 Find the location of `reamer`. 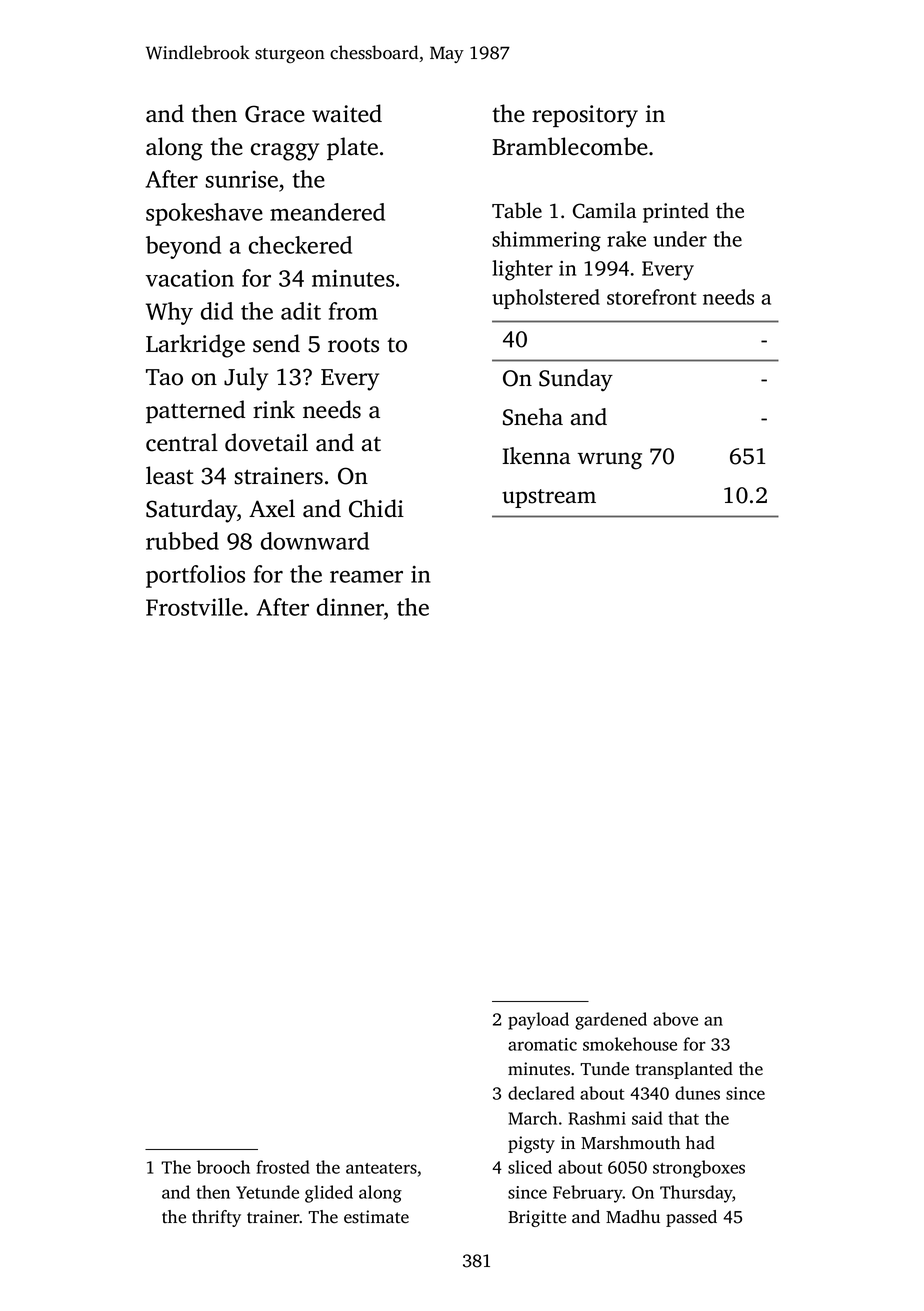

reamer is located at coordinates (366, 577).
